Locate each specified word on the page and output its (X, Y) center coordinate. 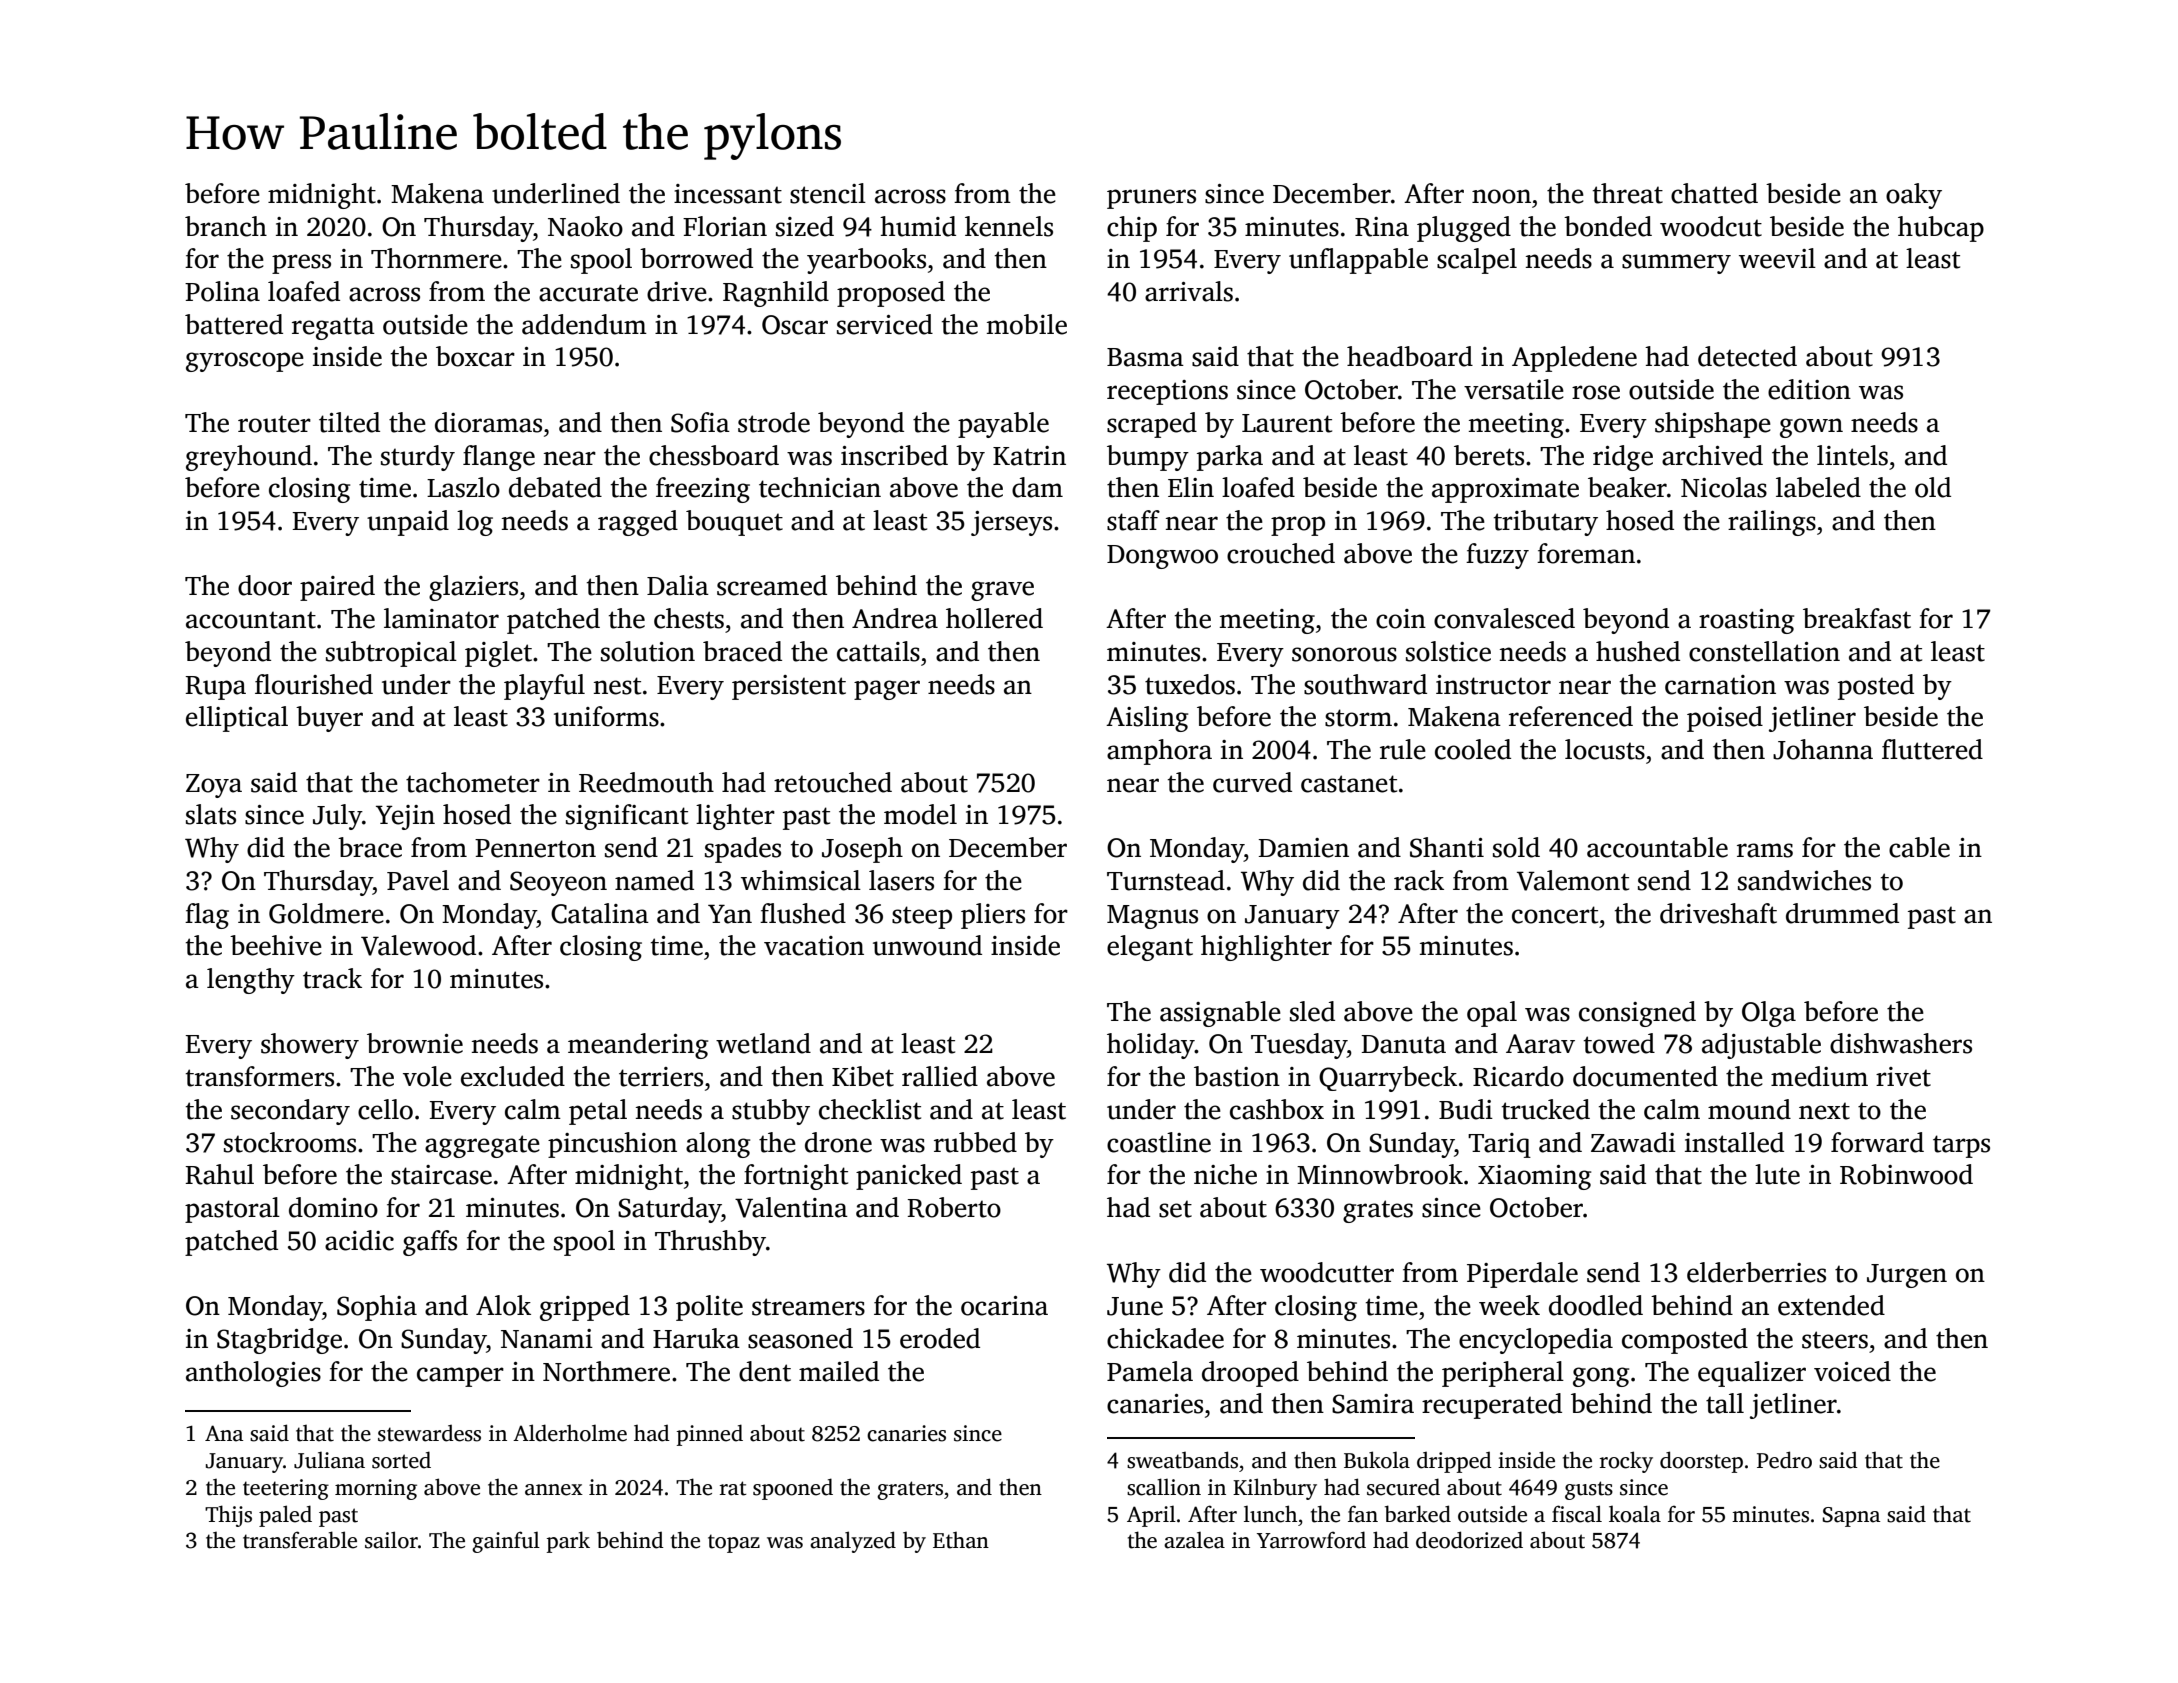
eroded (940, 1338)
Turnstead (1166, 880)
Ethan (961, 1540)
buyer (329, 719)
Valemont (1573, 880)
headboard (1410, 356)
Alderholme (570, 1433)
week (1509, 1305)
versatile (1514, 389)
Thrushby (710, 1243)
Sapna (1851, 1517)
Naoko (585, 226)
